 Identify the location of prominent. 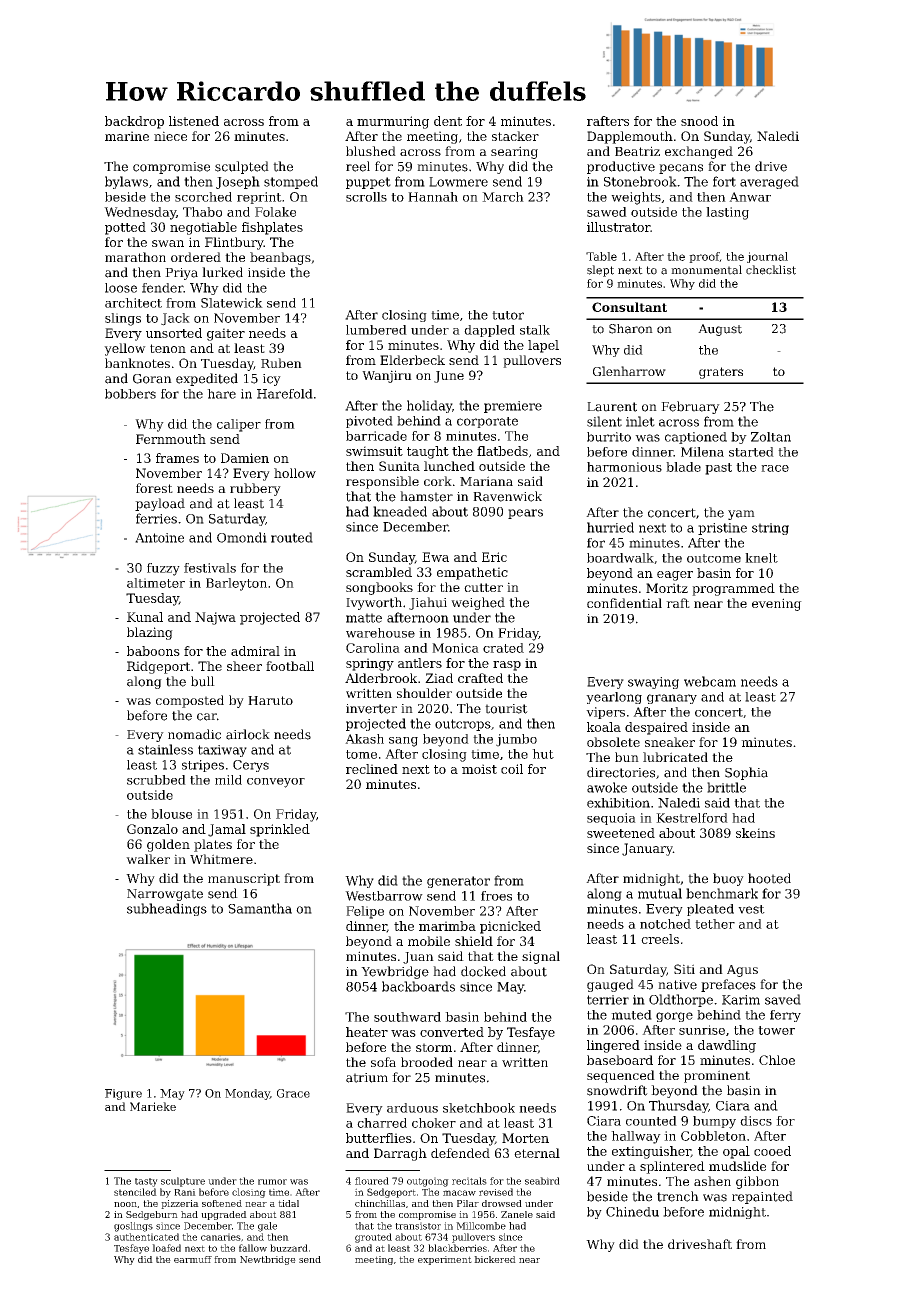
(717, 1076).
